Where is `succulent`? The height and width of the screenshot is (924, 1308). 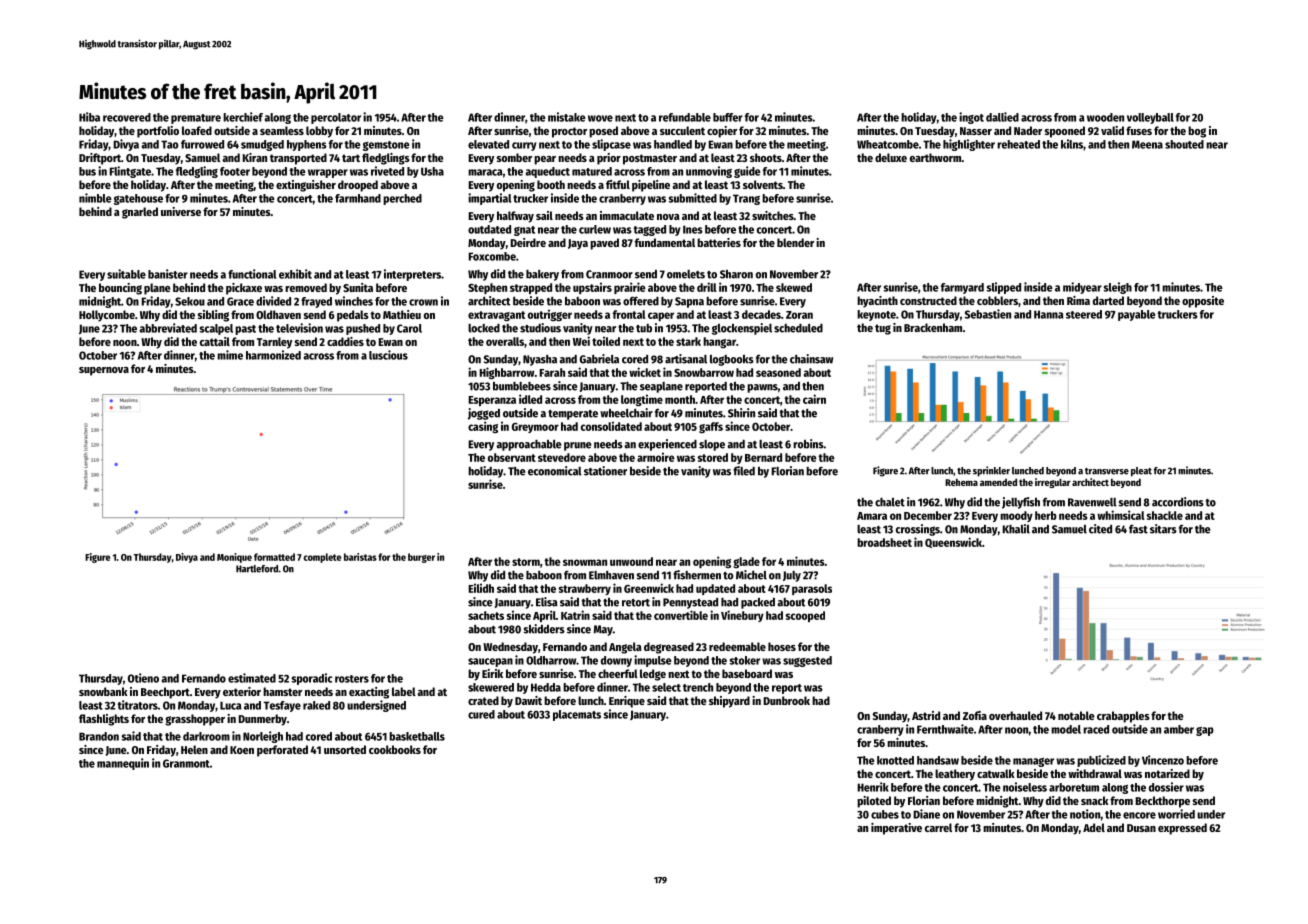
succulent is located at coordinates (682, 130).
